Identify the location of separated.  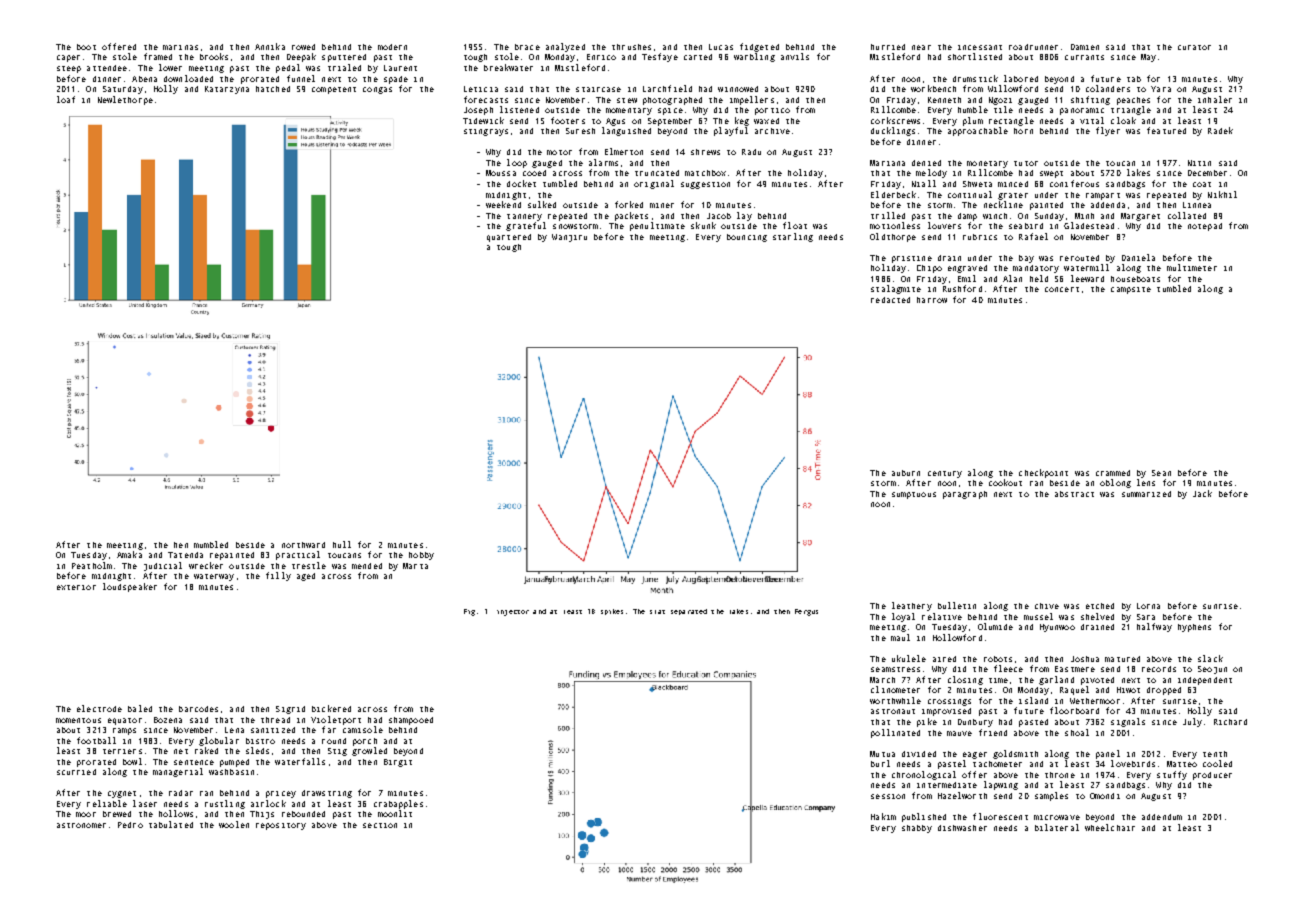
(689, 612).
